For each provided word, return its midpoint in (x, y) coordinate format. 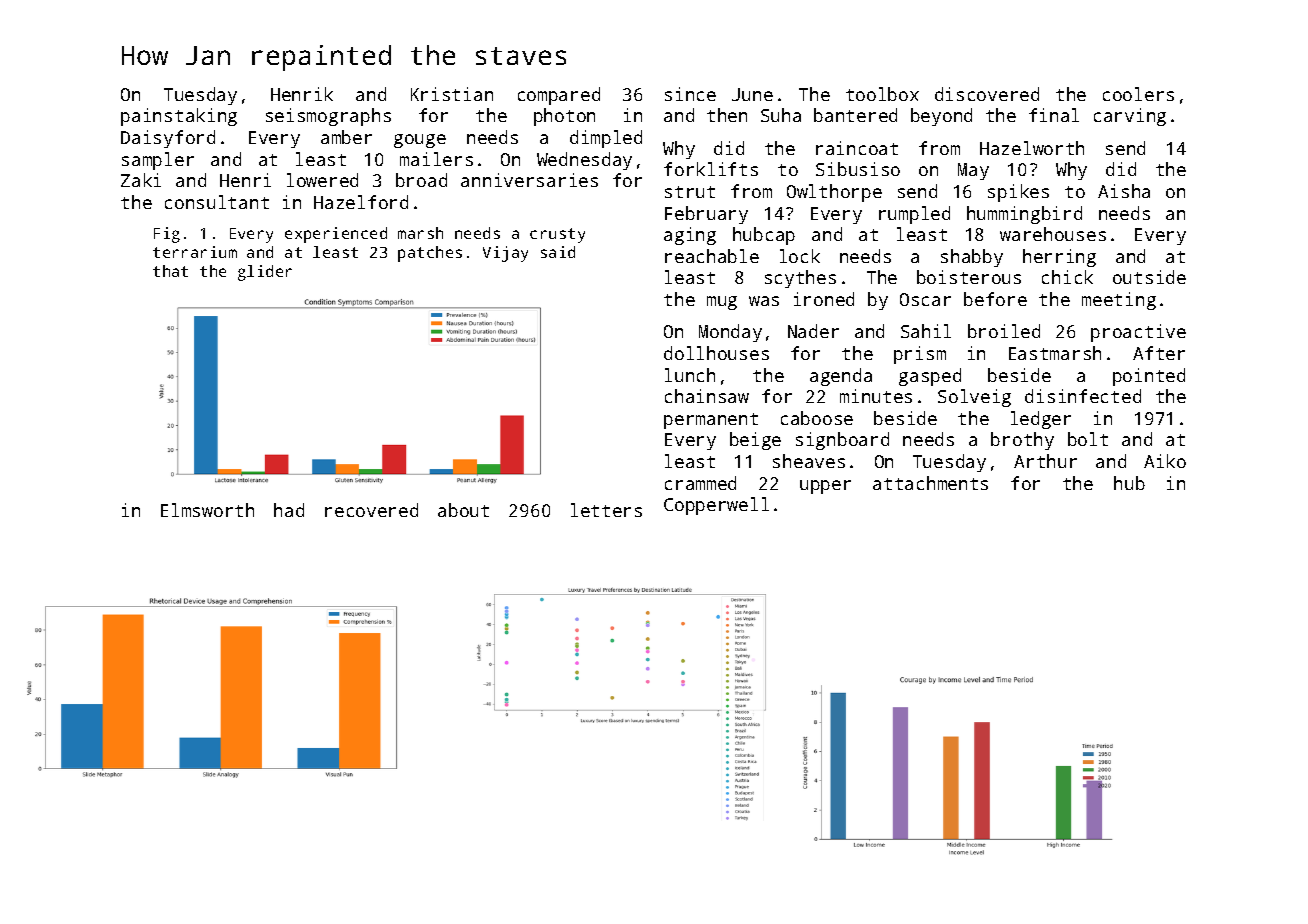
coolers (1138, 94)
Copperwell (716, 506)
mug (722, 303)
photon (564, 117)
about (463, 510)
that (170, 271)
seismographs (328, 117)
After (1159, 353)
